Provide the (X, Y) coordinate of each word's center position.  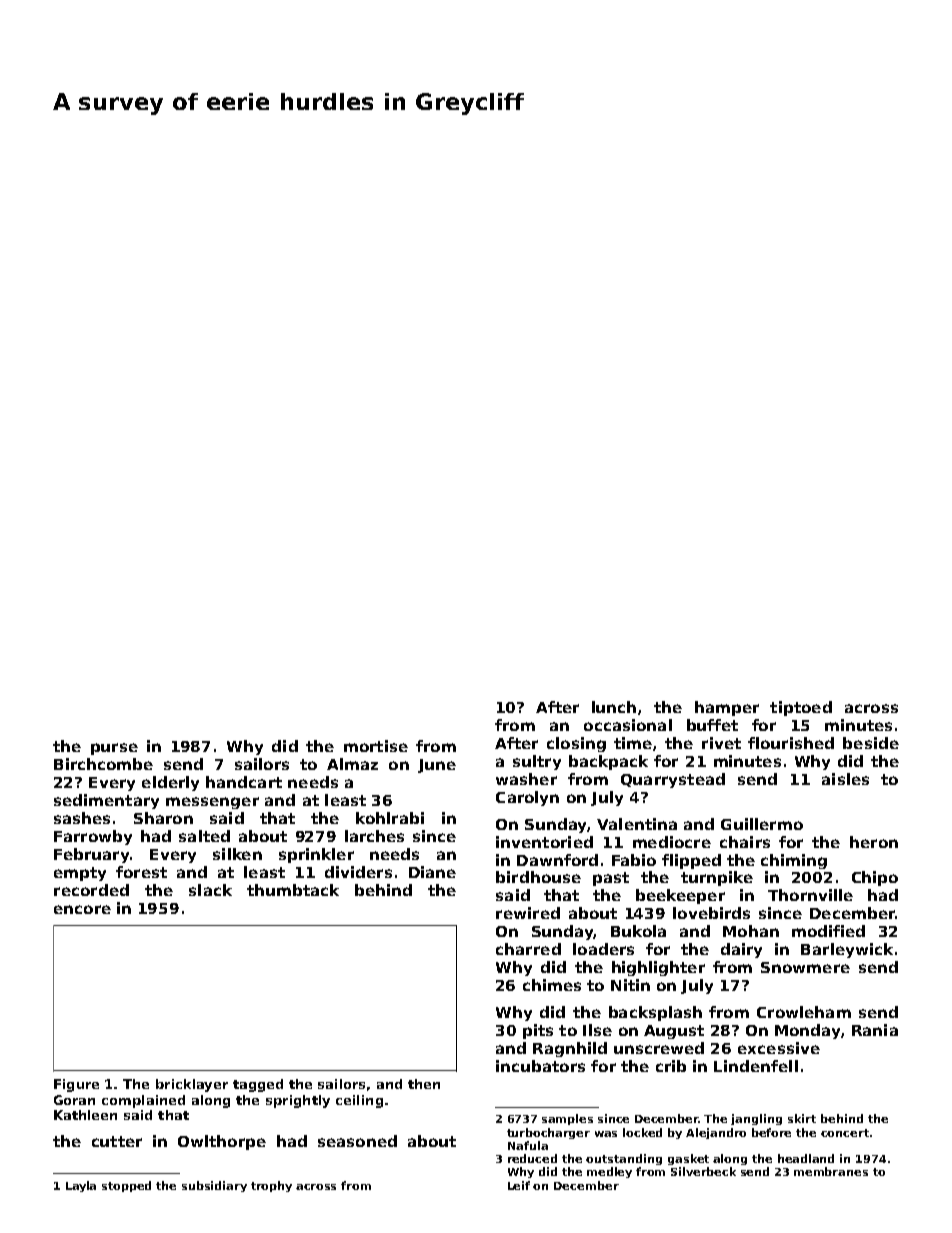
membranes (831, 1171)
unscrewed (659, 1048)
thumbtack (293, 890)
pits (538, 1031)
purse (114, 749)
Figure (76, 1085)
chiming (794, 861)
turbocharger (548, 1133)
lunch (614, 707)
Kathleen (85, 1115)
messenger (212, 803)
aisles (845, 779)
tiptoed (801, 708)
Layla (81, 1186)
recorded (91, 890)
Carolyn (527, 798)
